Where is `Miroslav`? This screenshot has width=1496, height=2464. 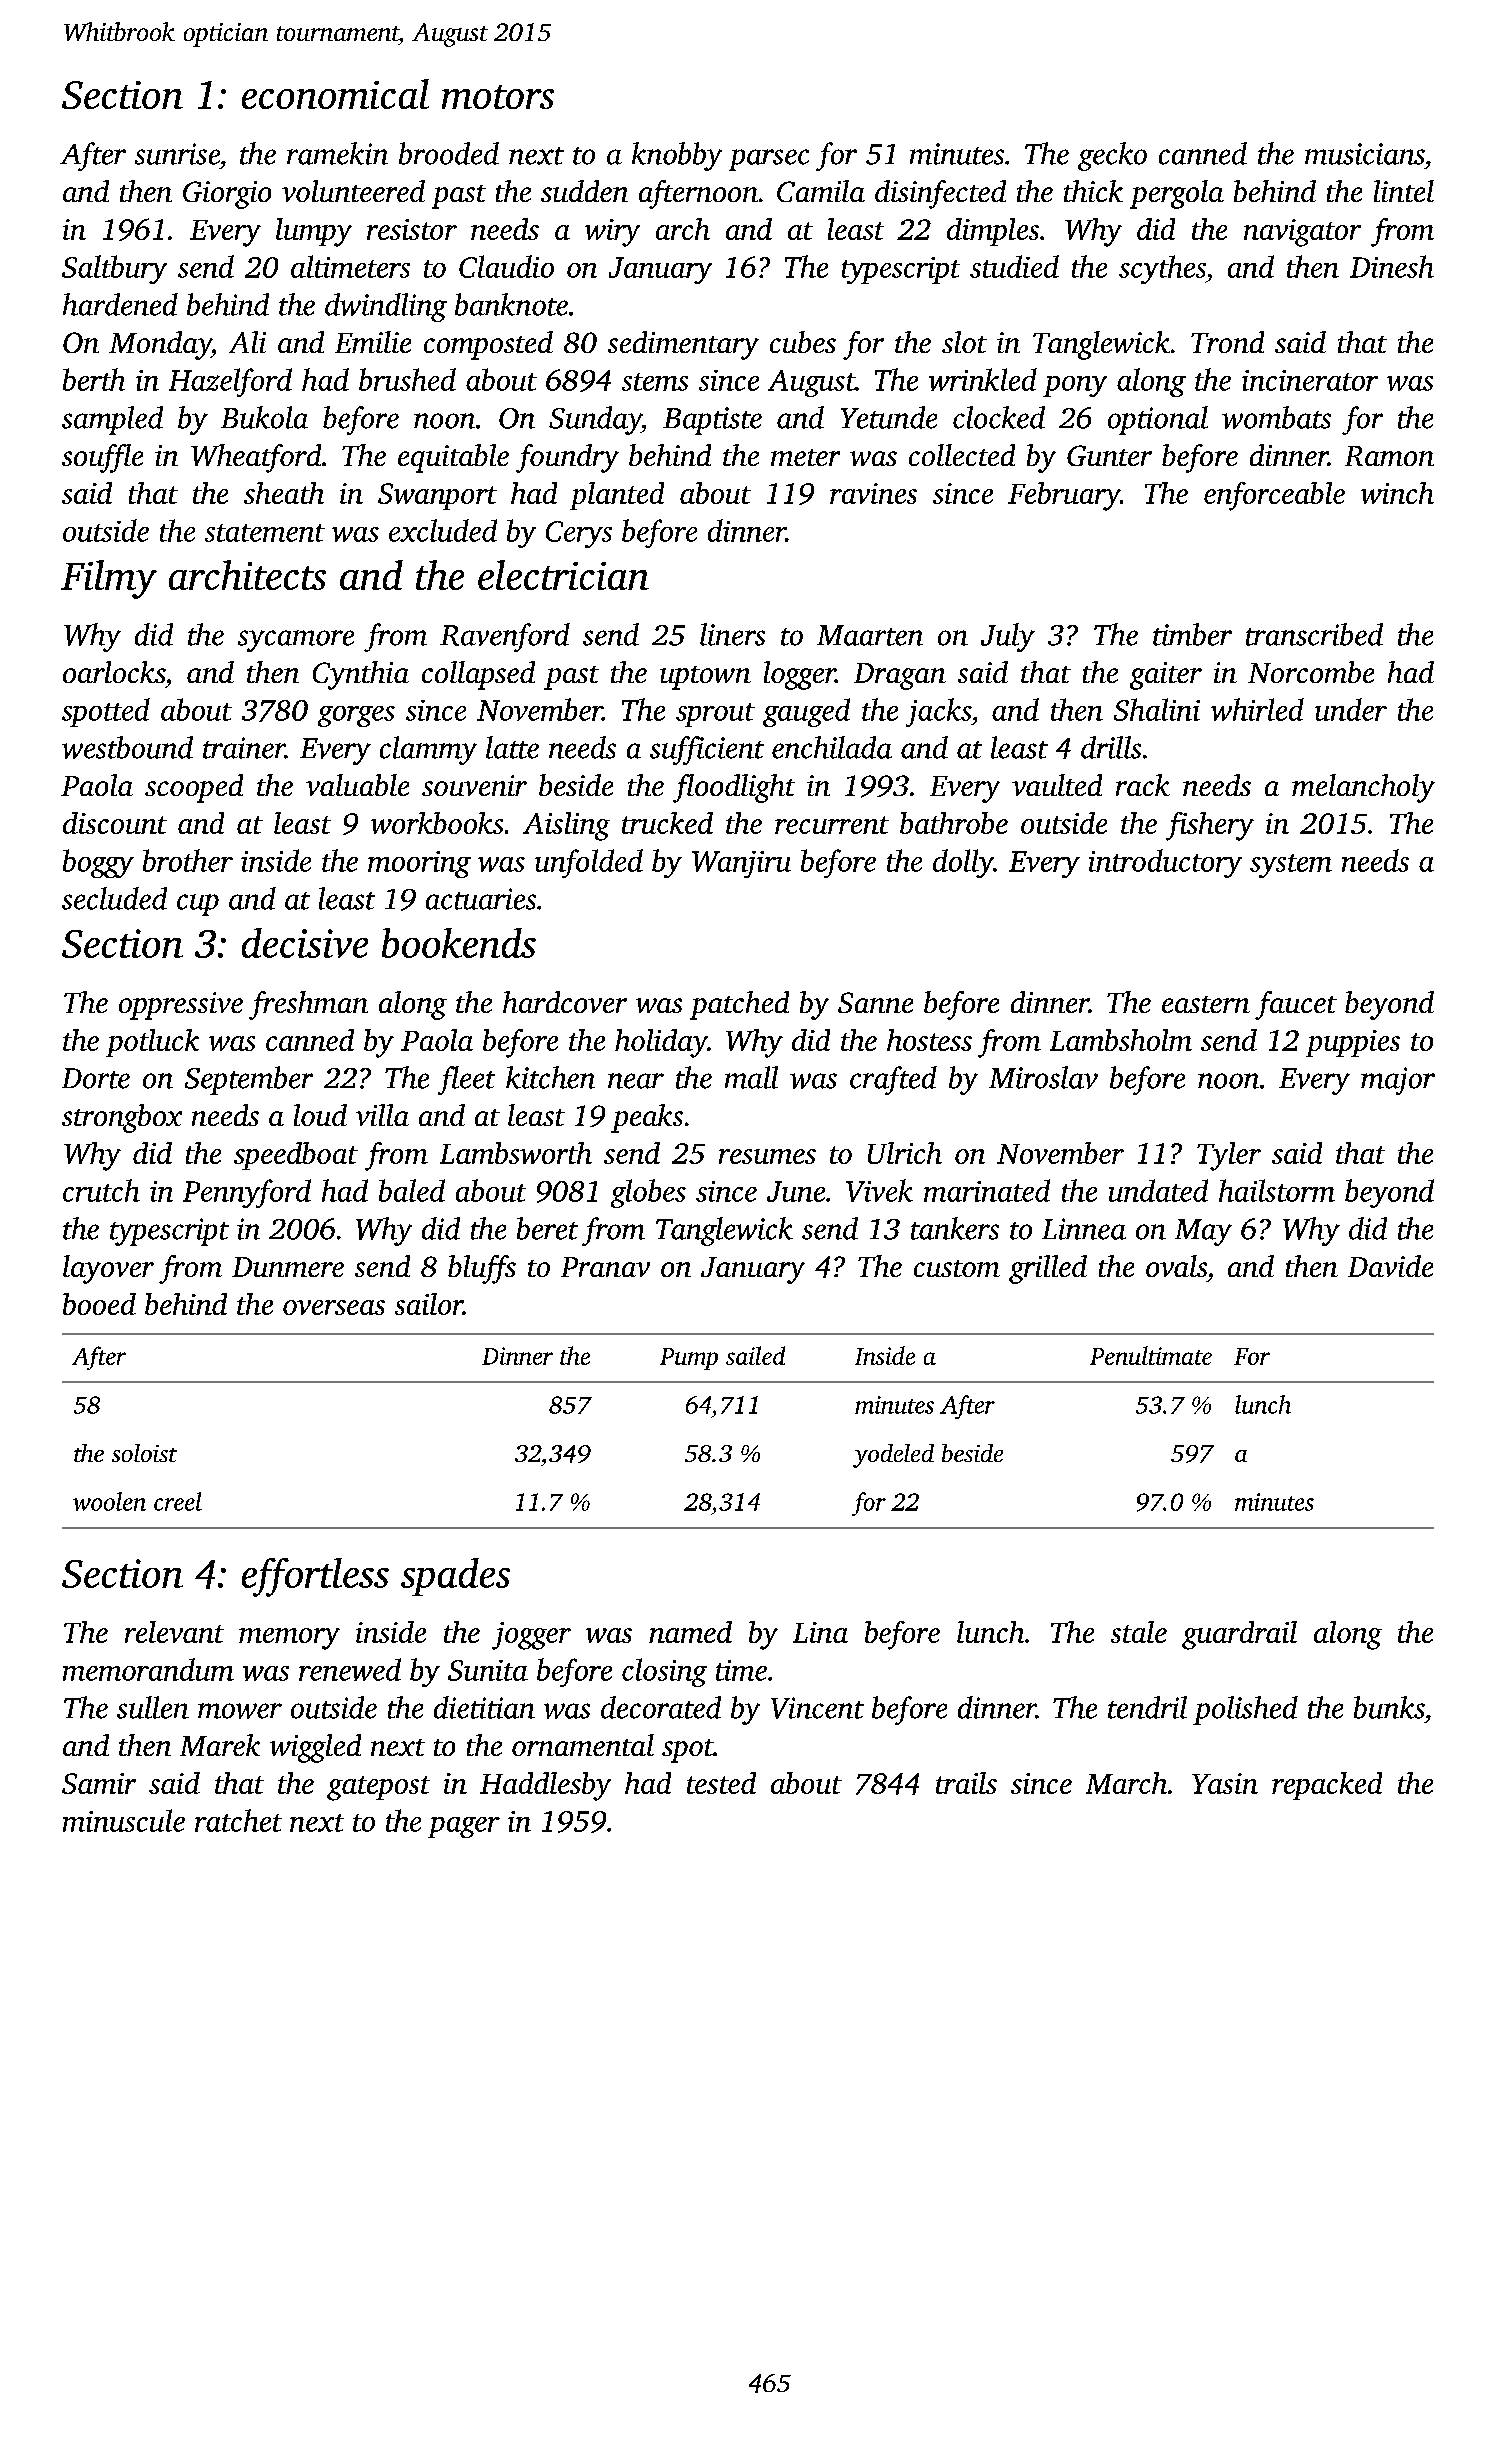
Miroslav is located at coordinates (1043, 1077).
